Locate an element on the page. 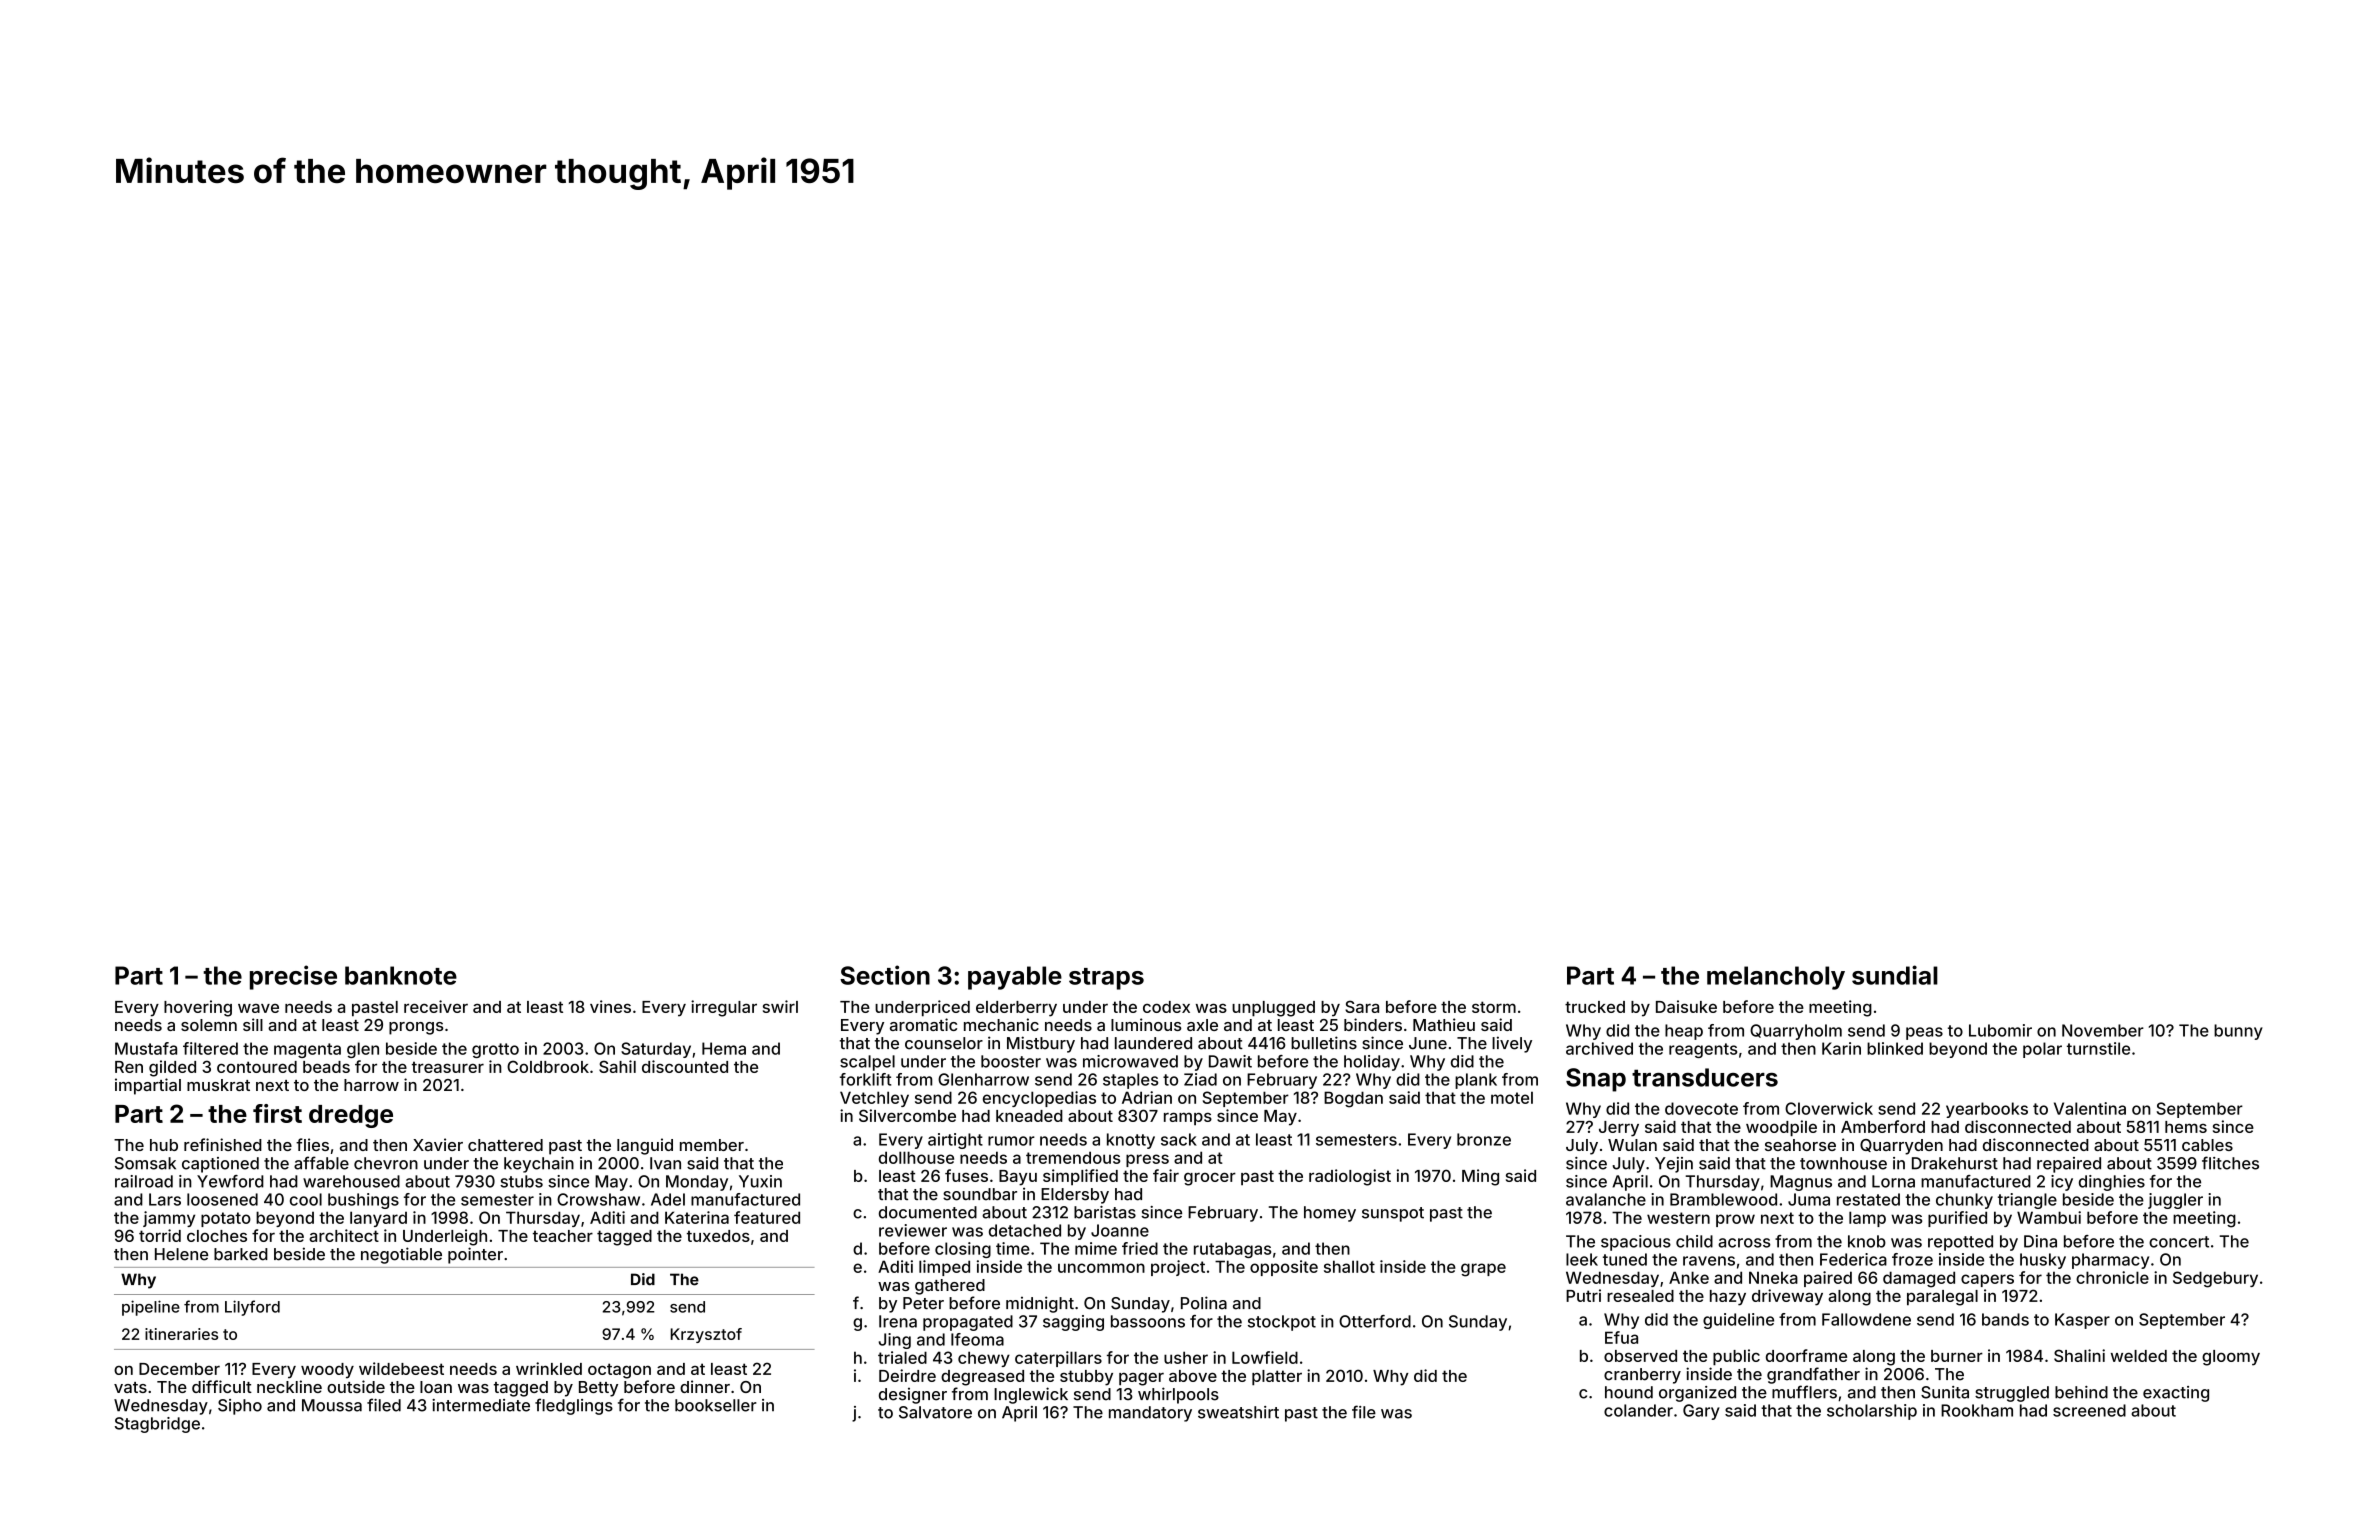  intermediate is located at coordinates (481, 1405).
